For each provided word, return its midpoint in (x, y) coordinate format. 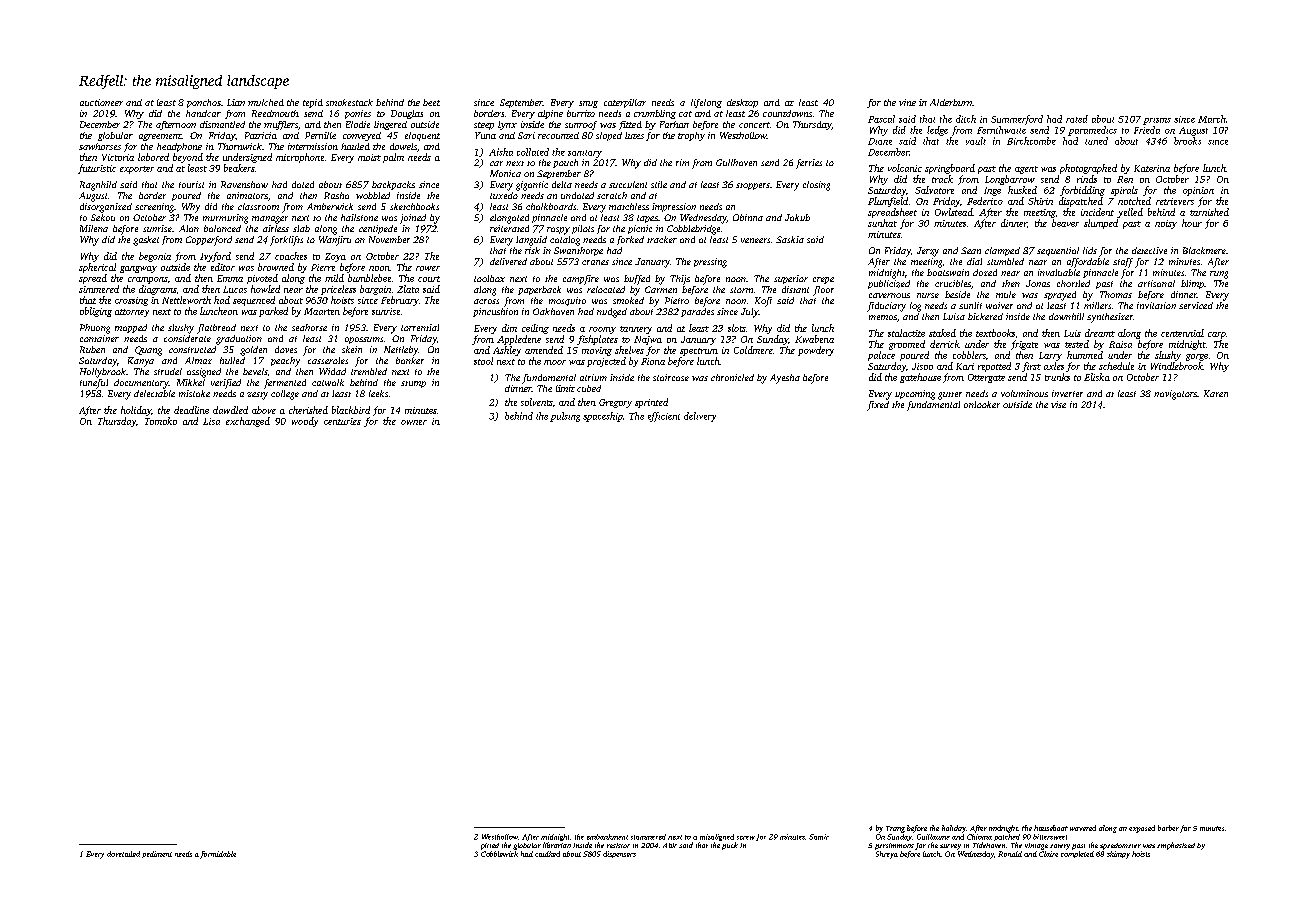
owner (414, 422)
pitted (490, 846)
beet (431, 102)
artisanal (1156, 283)
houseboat (1051, 828)
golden (253, 351)
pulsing (565, 417)
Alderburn (951, 102)
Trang (895, 829)
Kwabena (814, 339)
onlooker (982, 404)
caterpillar (625, 103)
